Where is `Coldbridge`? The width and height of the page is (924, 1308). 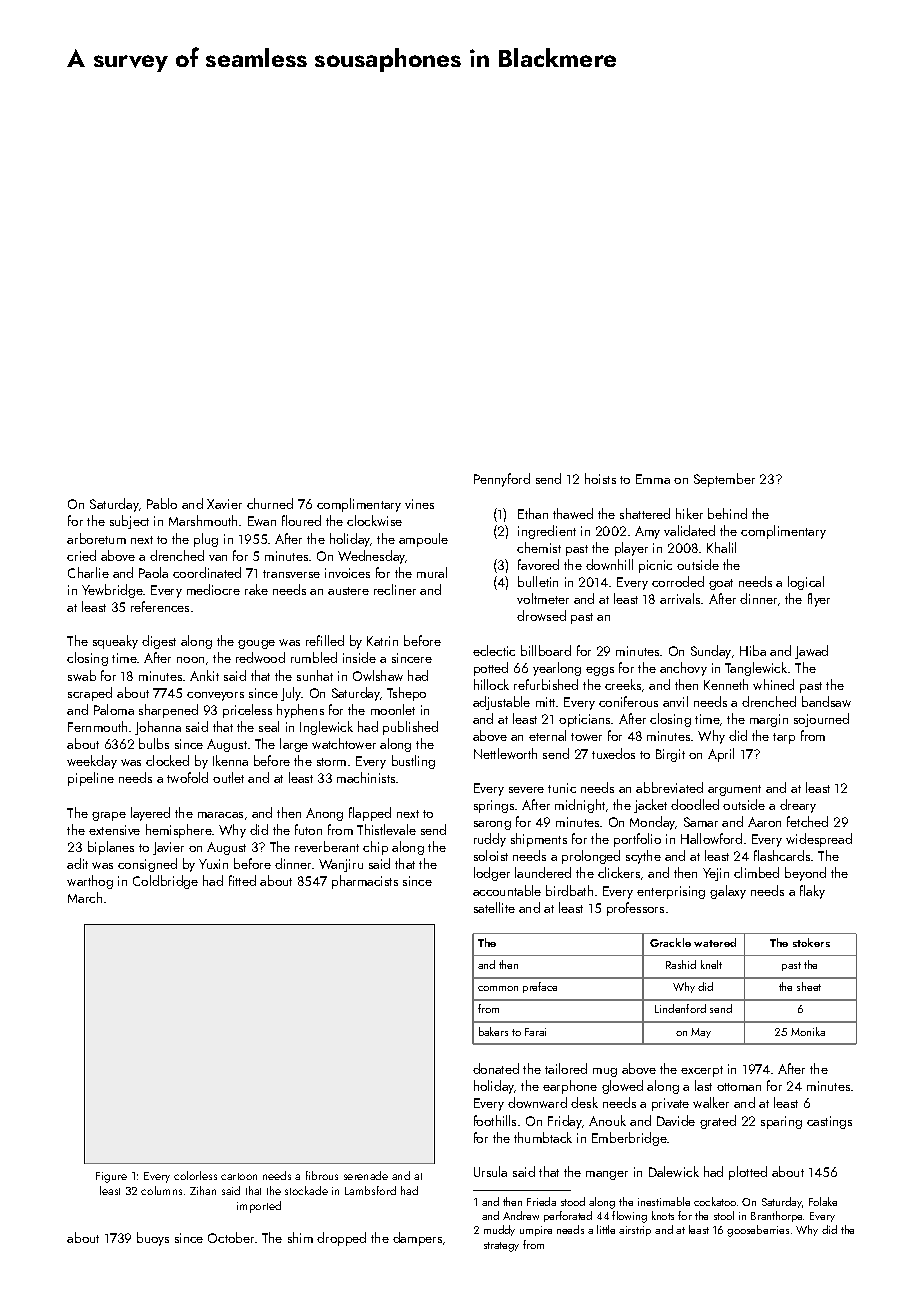 Coldbridge is located at coordinates (165, 882).
